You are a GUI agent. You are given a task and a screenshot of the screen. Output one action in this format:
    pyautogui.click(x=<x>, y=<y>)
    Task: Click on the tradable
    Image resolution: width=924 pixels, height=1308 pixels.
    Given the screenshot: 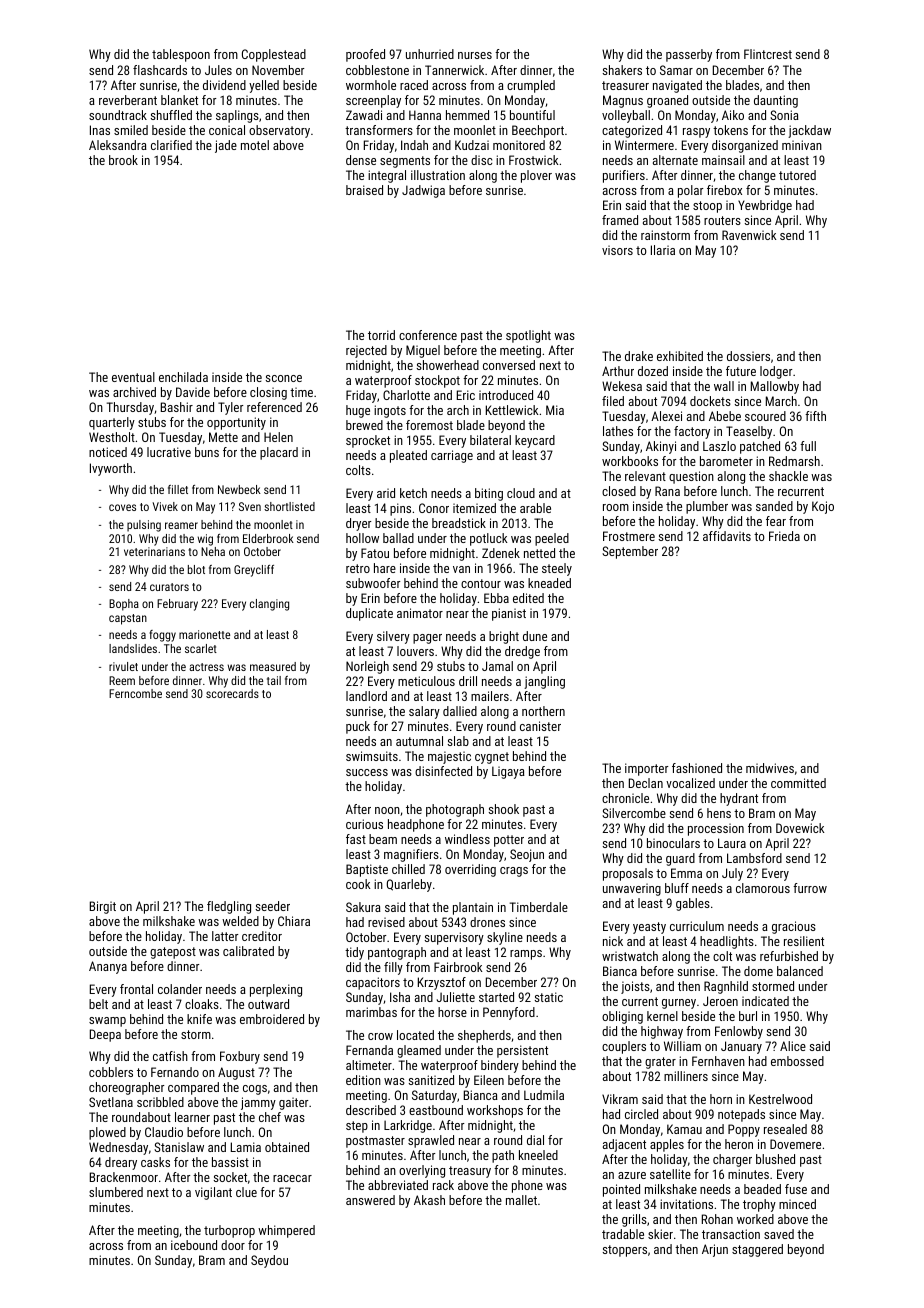 What is the action you would take?
    pyautogui.click(x=623, y=1234)
